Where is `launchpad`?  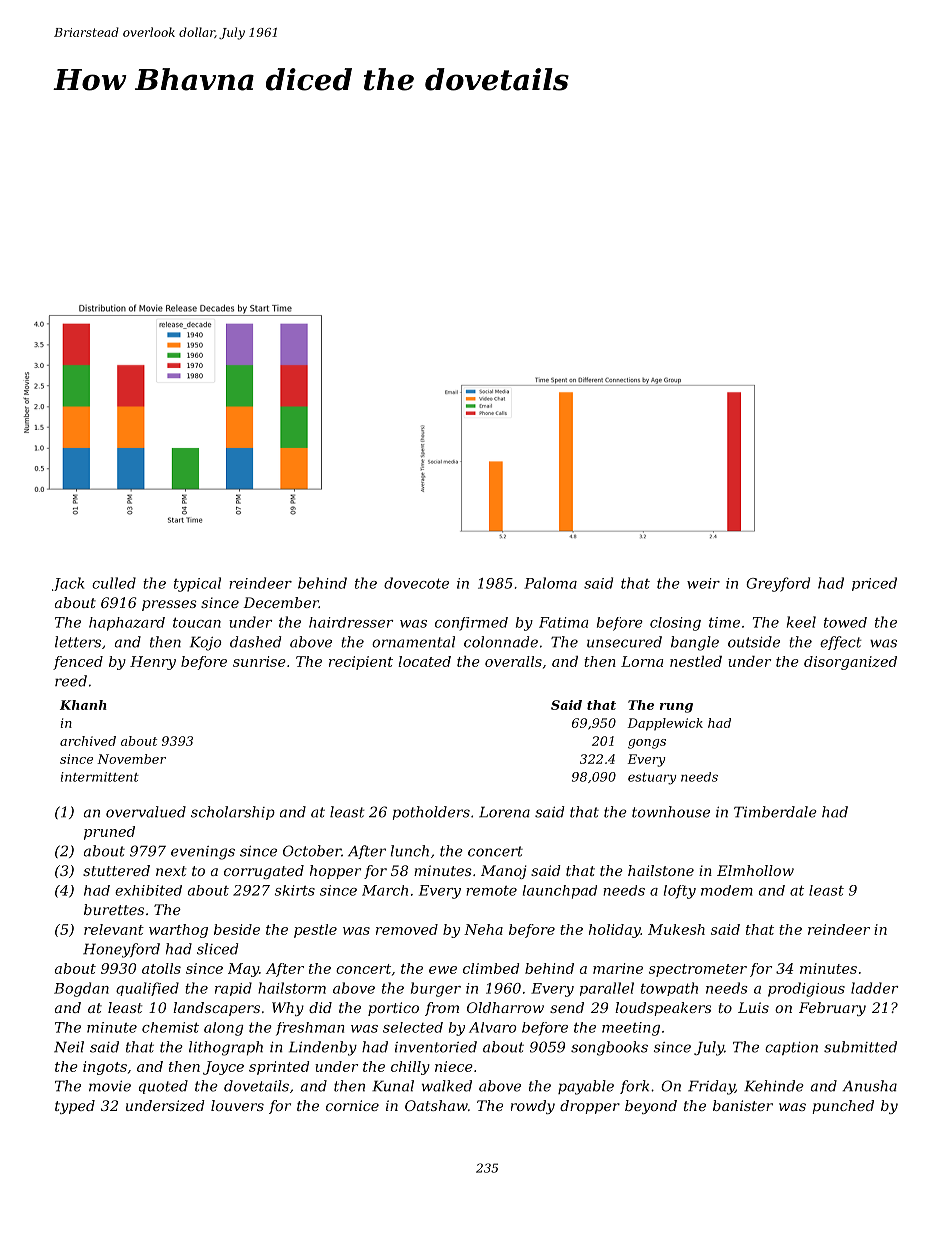 launchpad is located at coordinates (560, 892).
